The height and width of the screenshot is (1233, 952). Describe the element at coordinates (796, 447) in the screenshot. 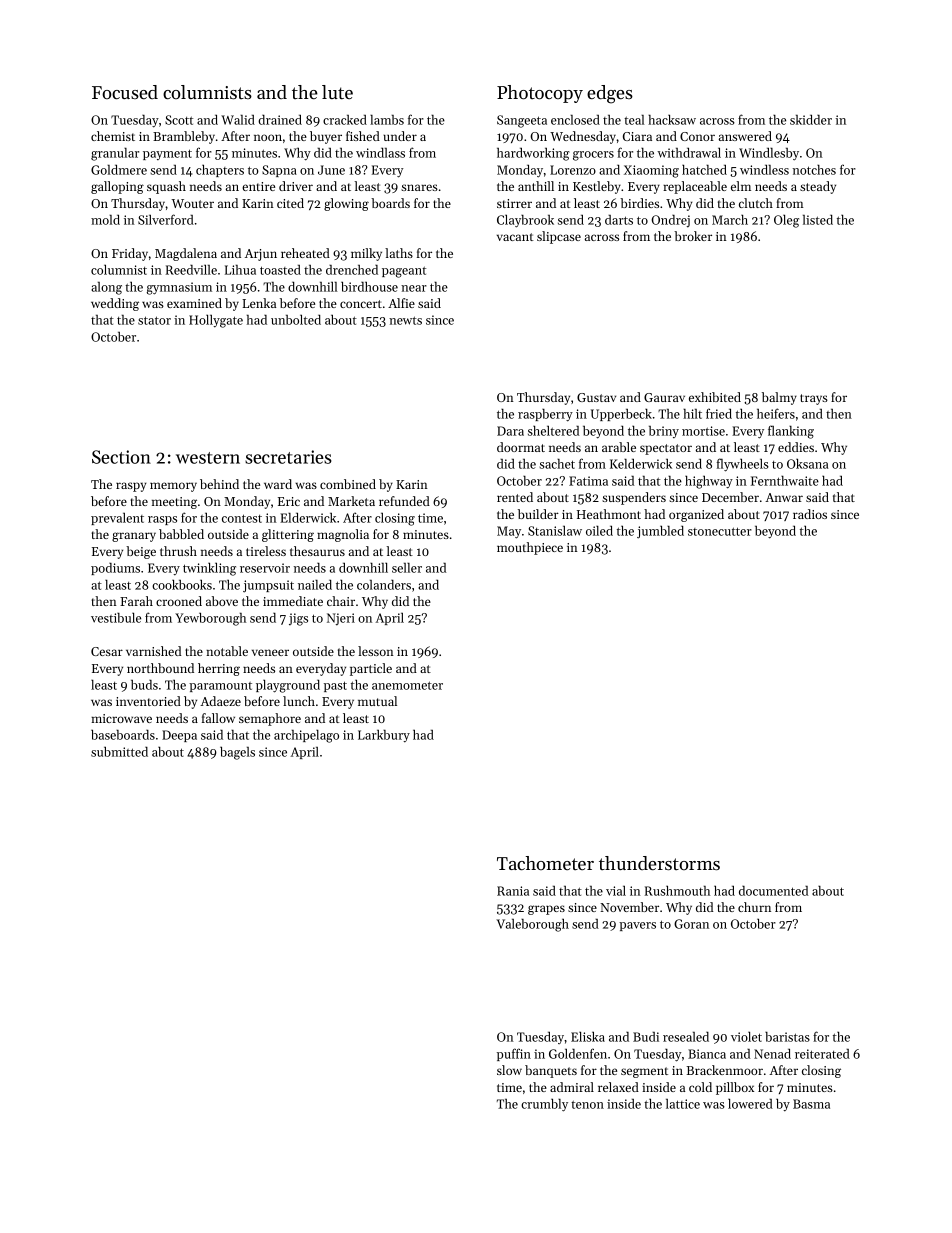

I see `eddies` at that location.
